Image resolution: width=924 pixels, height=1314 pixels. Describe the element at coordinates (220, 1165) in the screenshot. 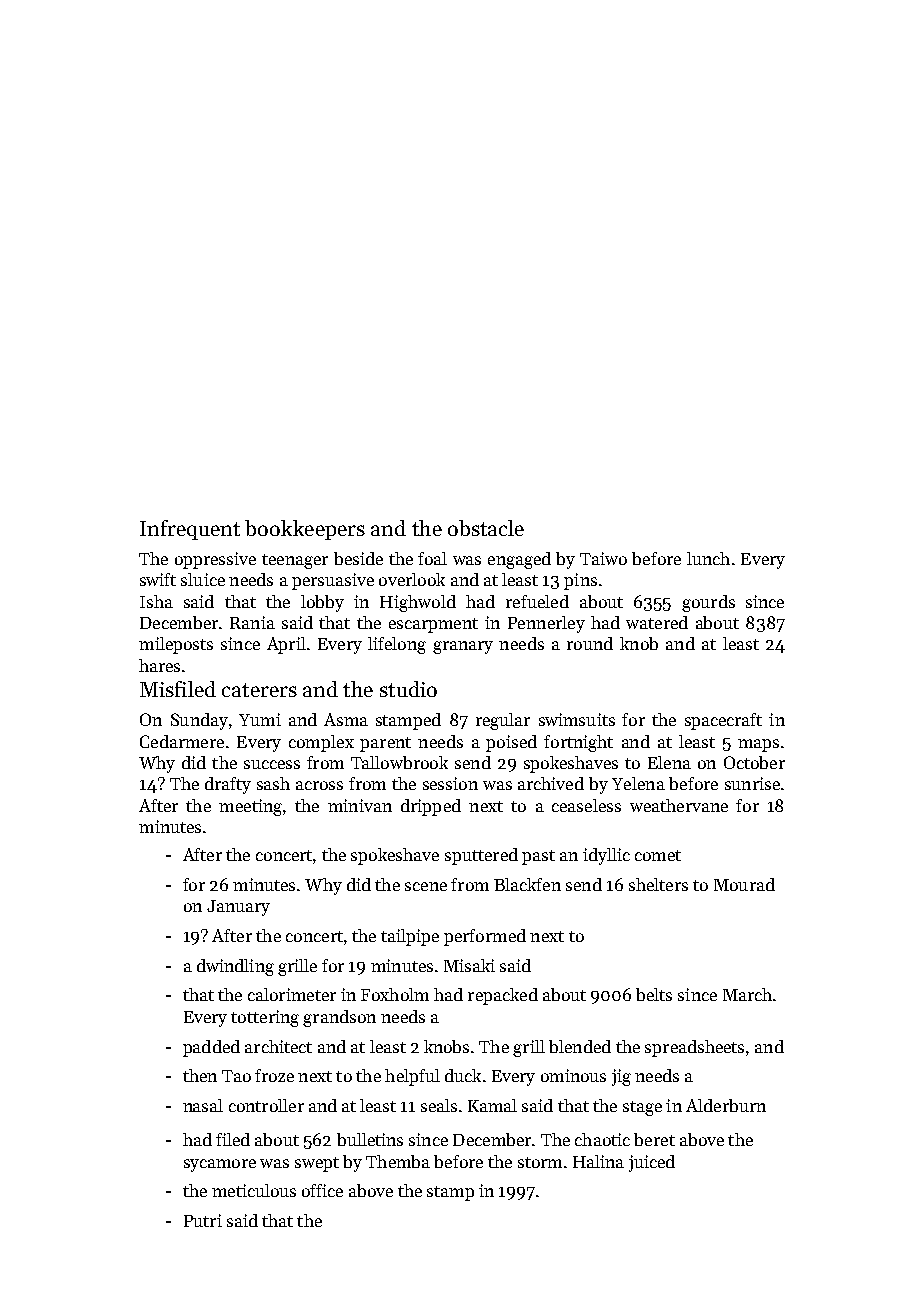

I see `sycamore` at that location.
